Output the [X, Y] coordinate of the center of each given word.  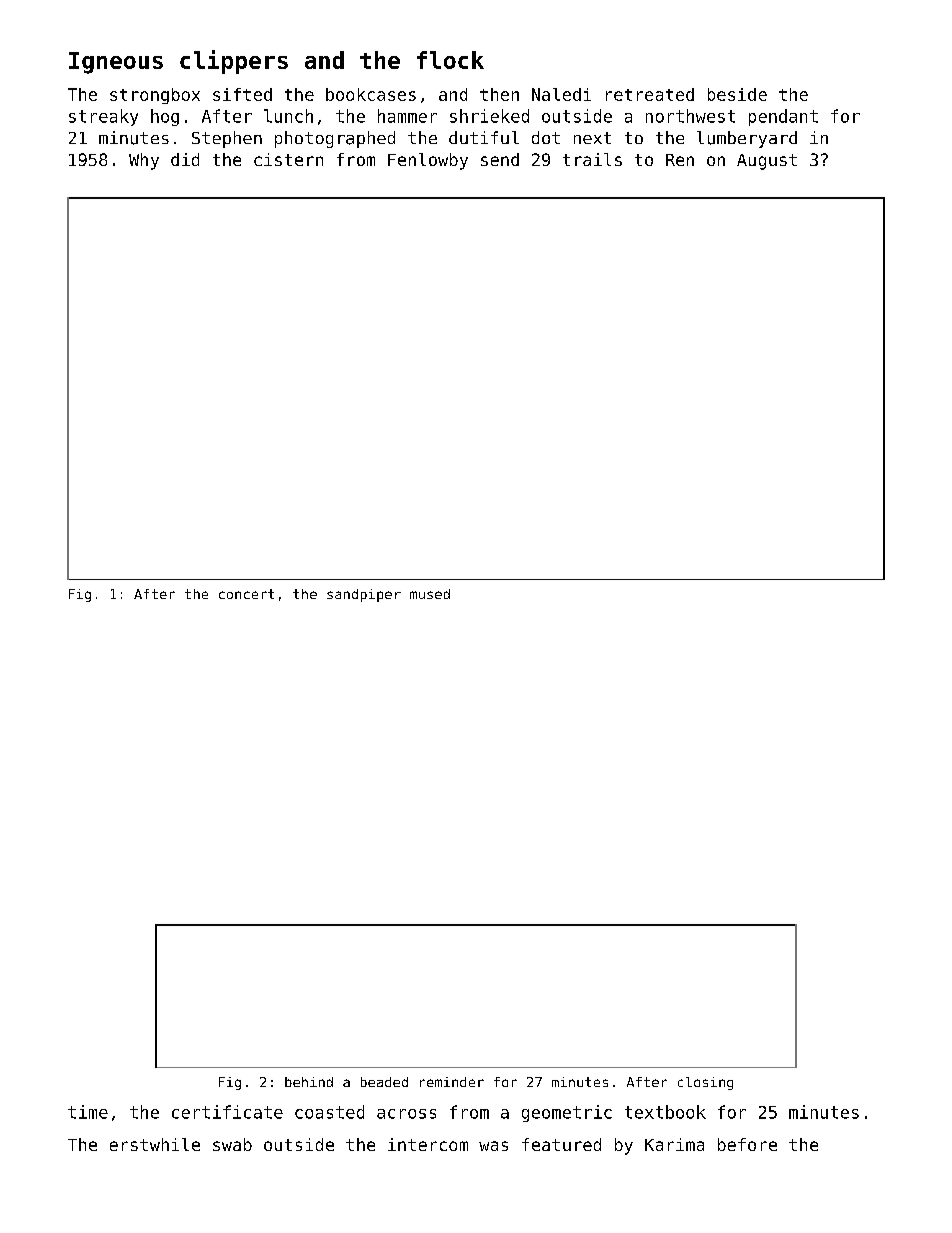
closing [705, 1083]
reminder [452, 1082]
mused [430, 594]
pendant [783, 117]
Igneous [116, 63]
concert [246, 594]
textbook [665, 1112]
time [88, 1112]
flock [450, 60]
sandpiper [364, 595]
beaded [384, 1082]
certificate [227, 1112]
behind [309, 1082]
